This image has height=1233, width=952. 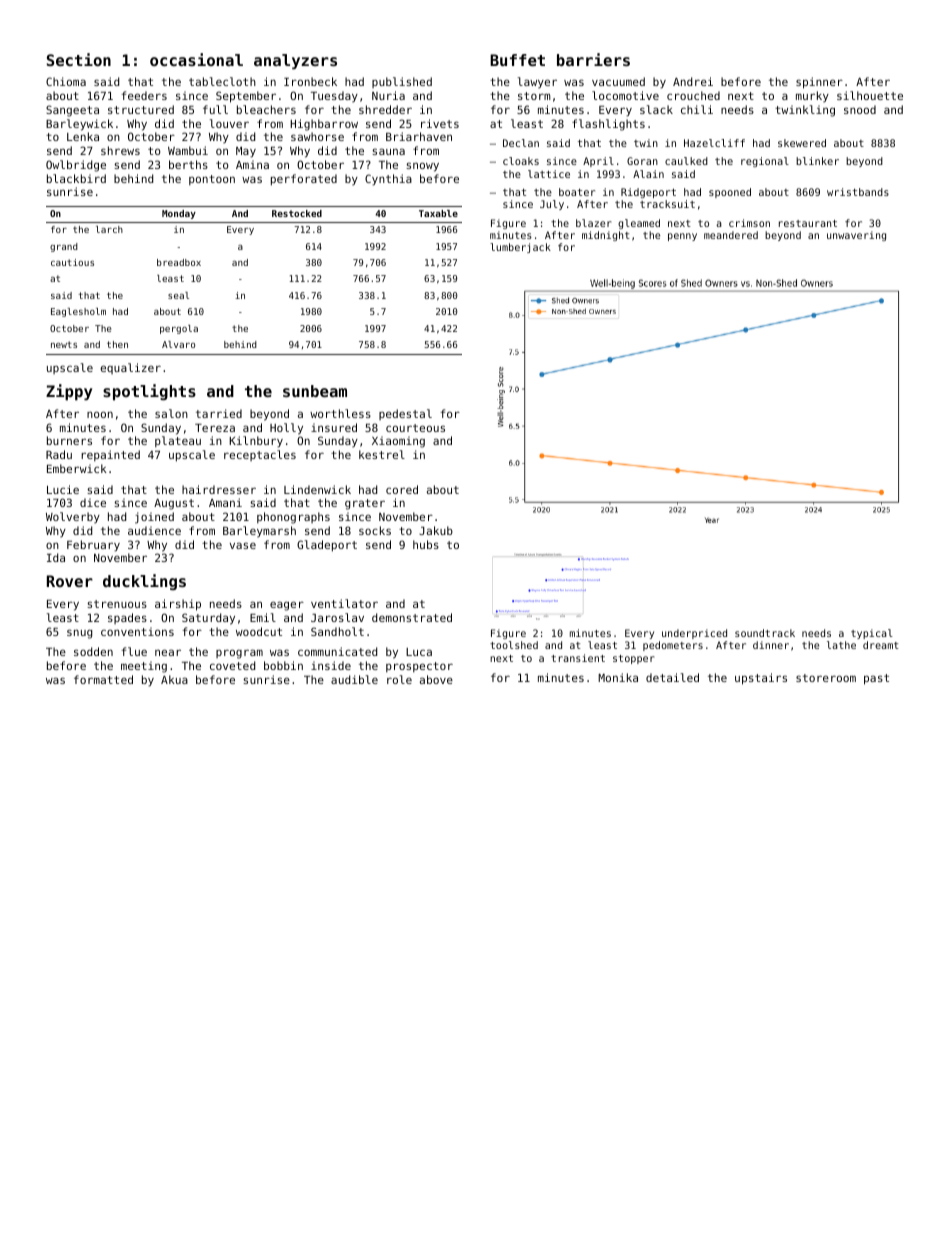 What do you see at coordinates (73, 518) in the image?
I see `Wolverby` at bounding box center [73, 518].
